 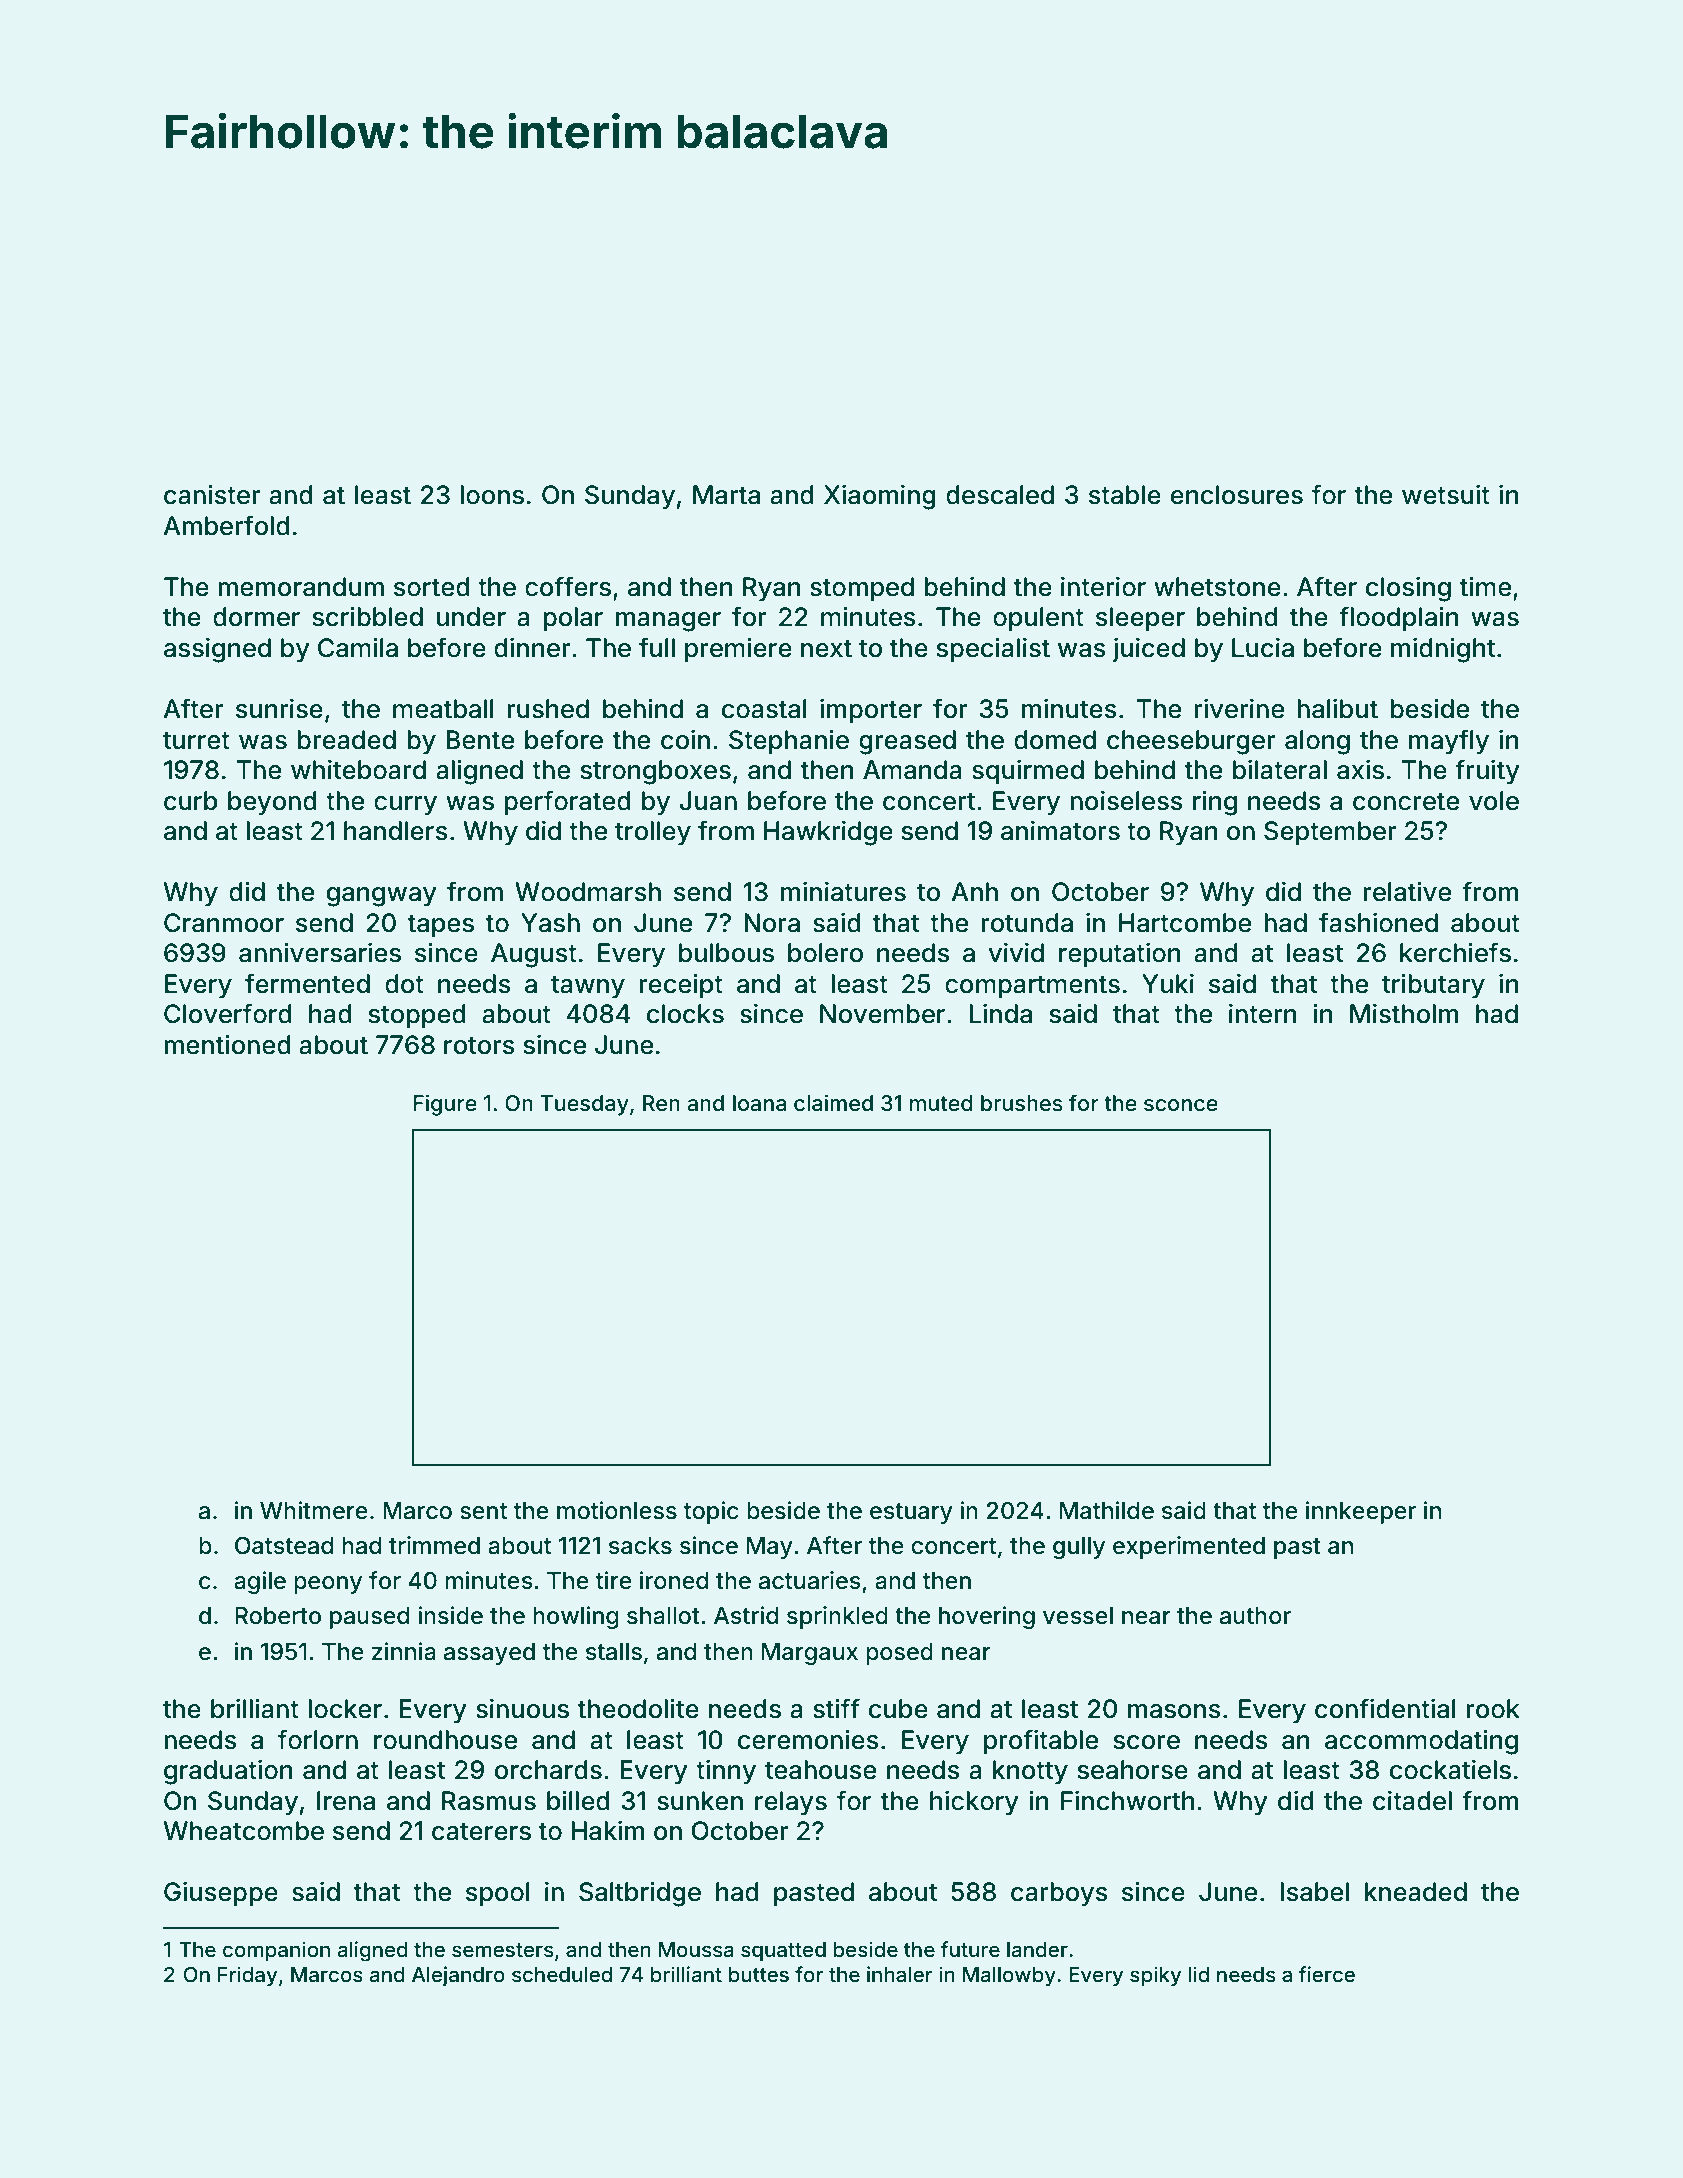 I want to click on Marta, so click(x=726, y=495).
